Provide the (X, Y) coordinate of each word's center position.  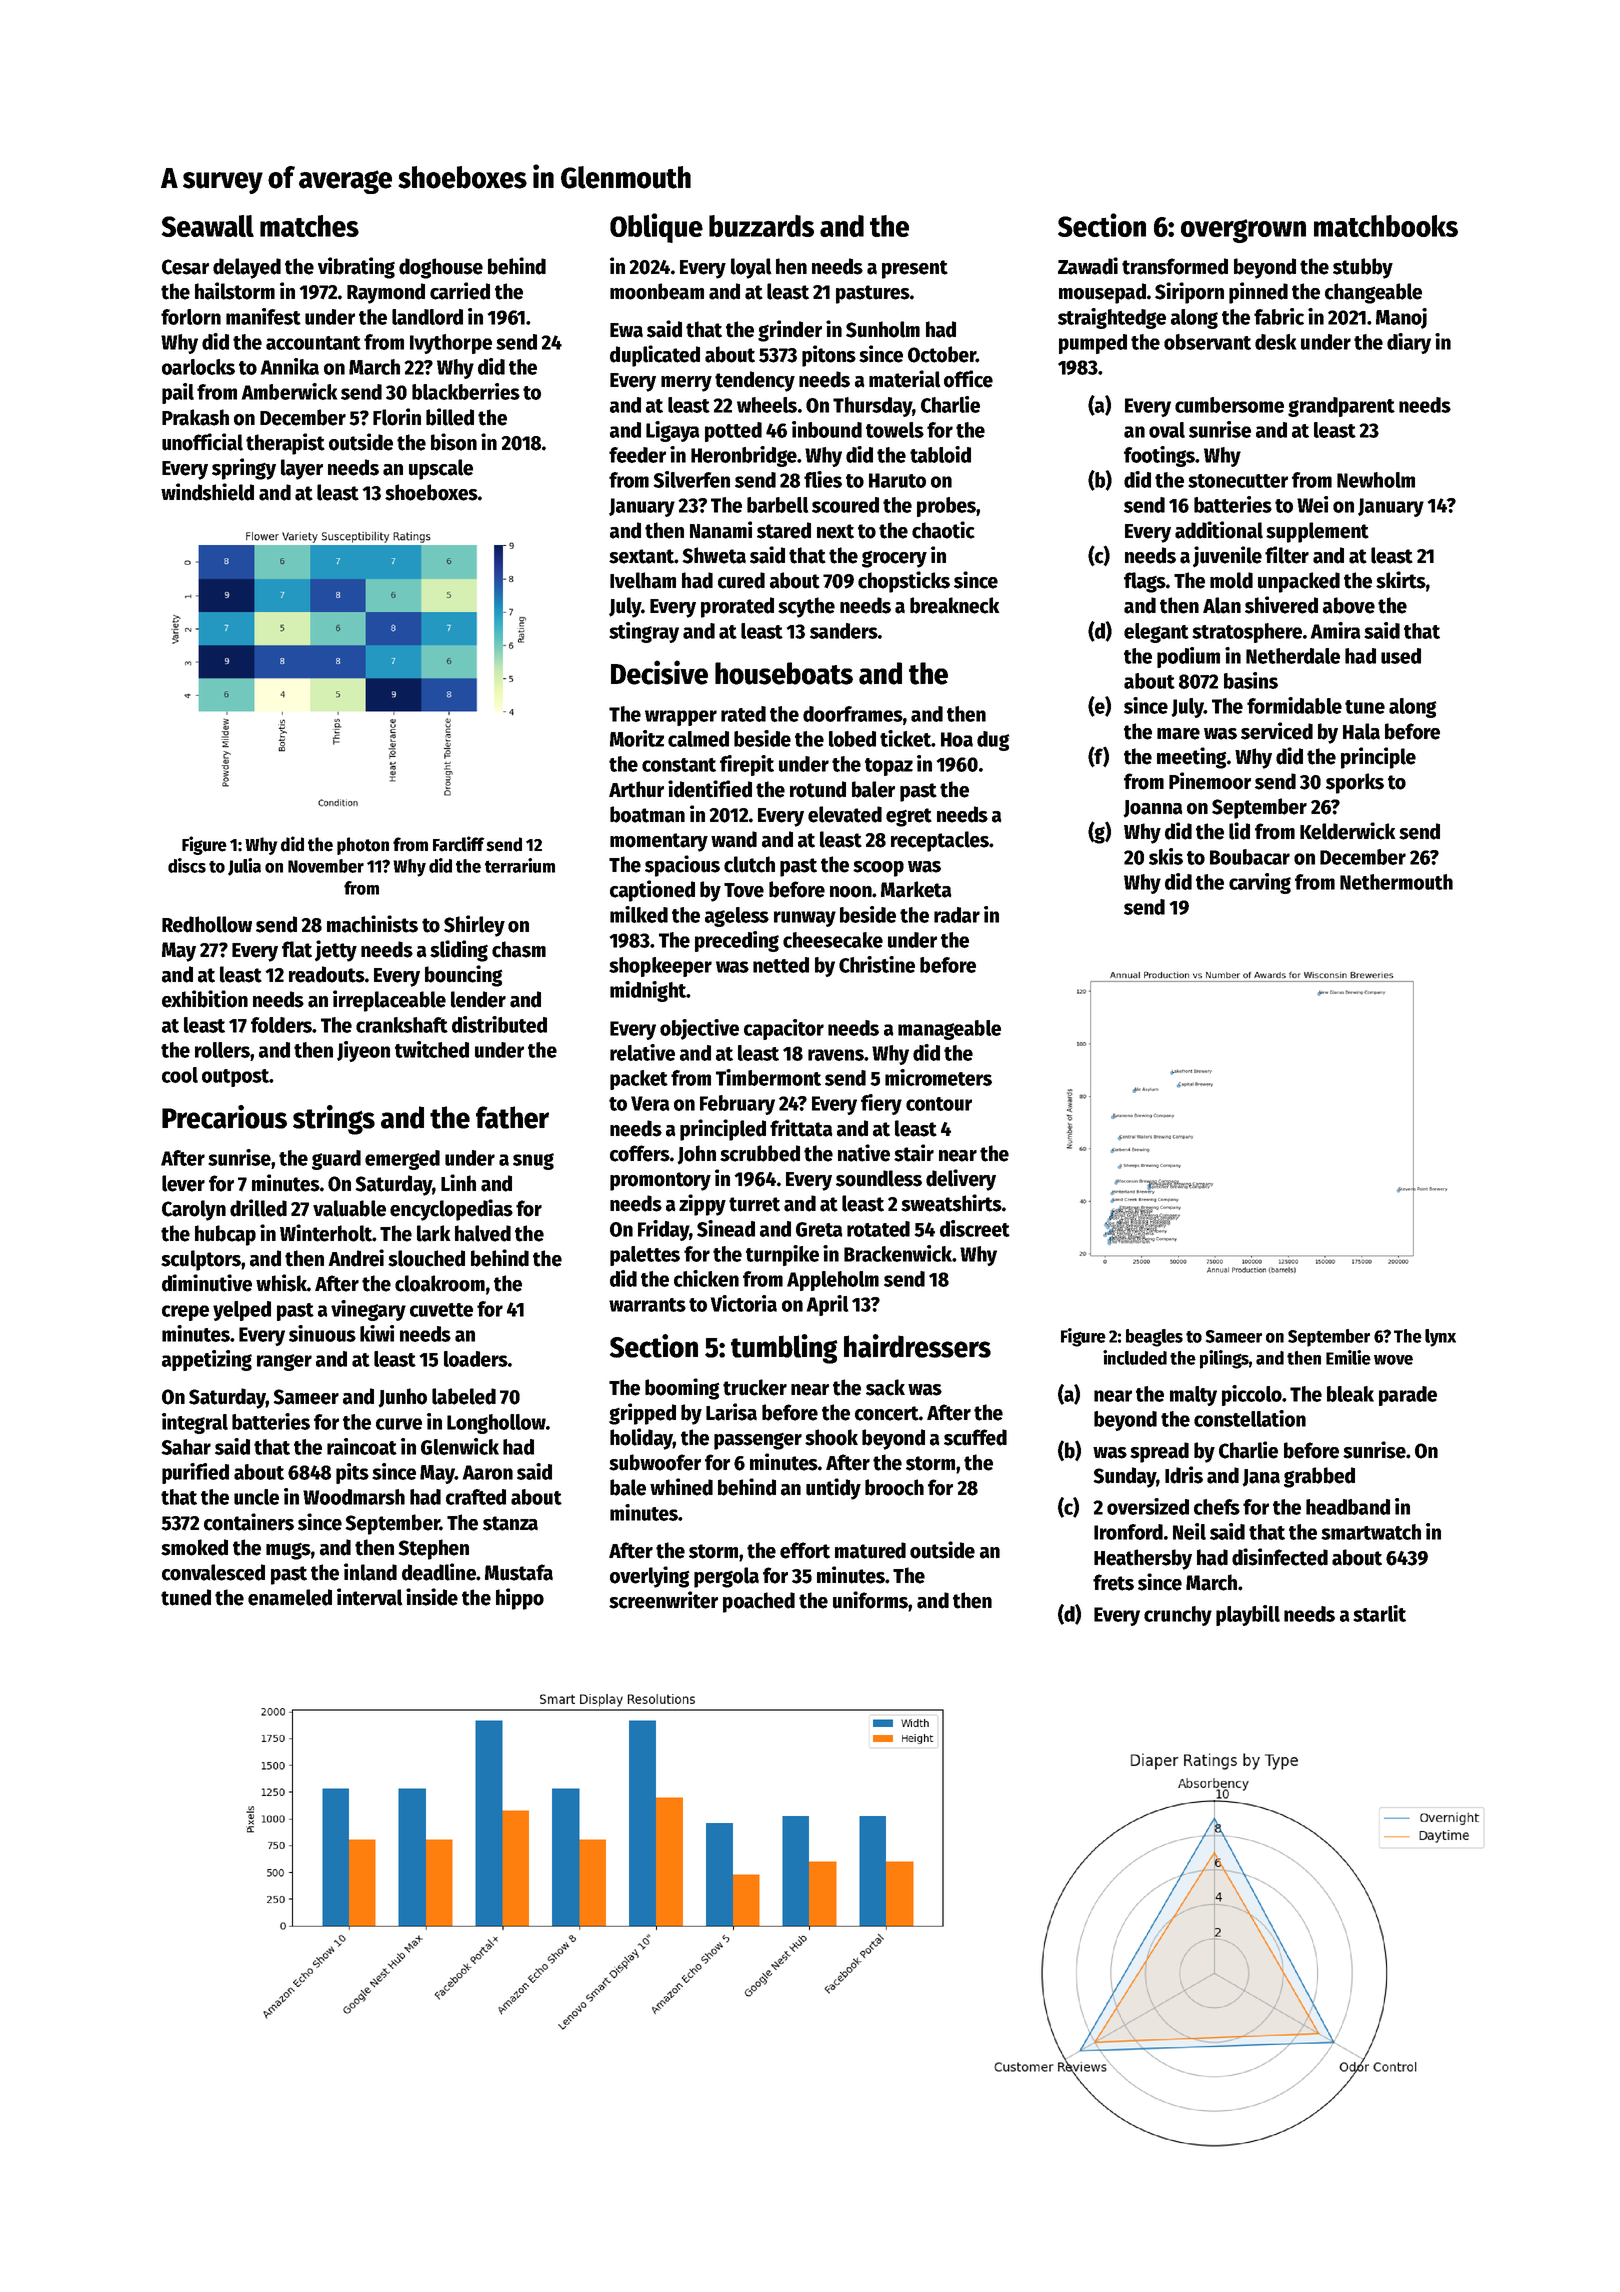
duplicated (655, 356)
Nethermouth (1396, 882)
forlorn (191, 317)
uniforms (870, 1600)
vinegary (368, 1310)
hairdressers (917, 1346)
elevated (845, 814)
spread (1159, 1452)
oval (1167, 430)
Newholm (1376, 480)
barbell (777, 505)
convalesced (213, 1572)
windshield (207, 492)
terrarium (520, 865)
